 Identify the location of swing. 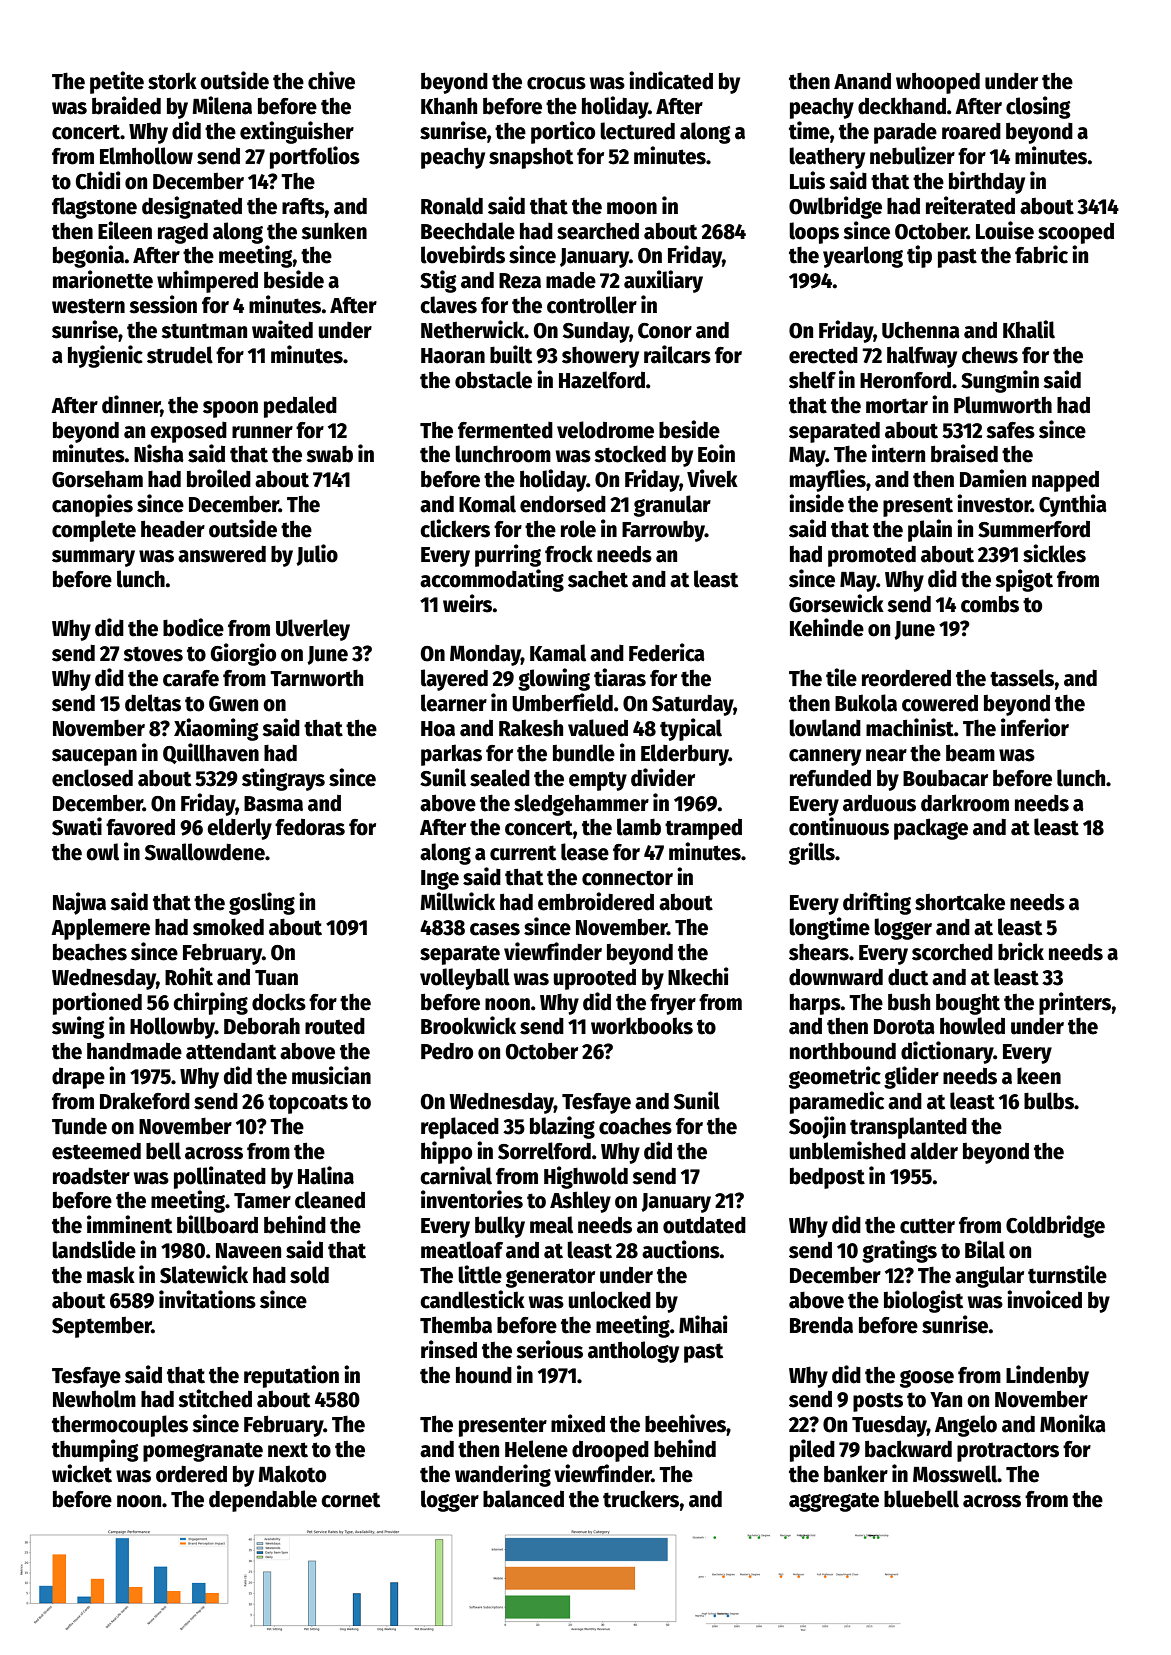
(78, 1027).
